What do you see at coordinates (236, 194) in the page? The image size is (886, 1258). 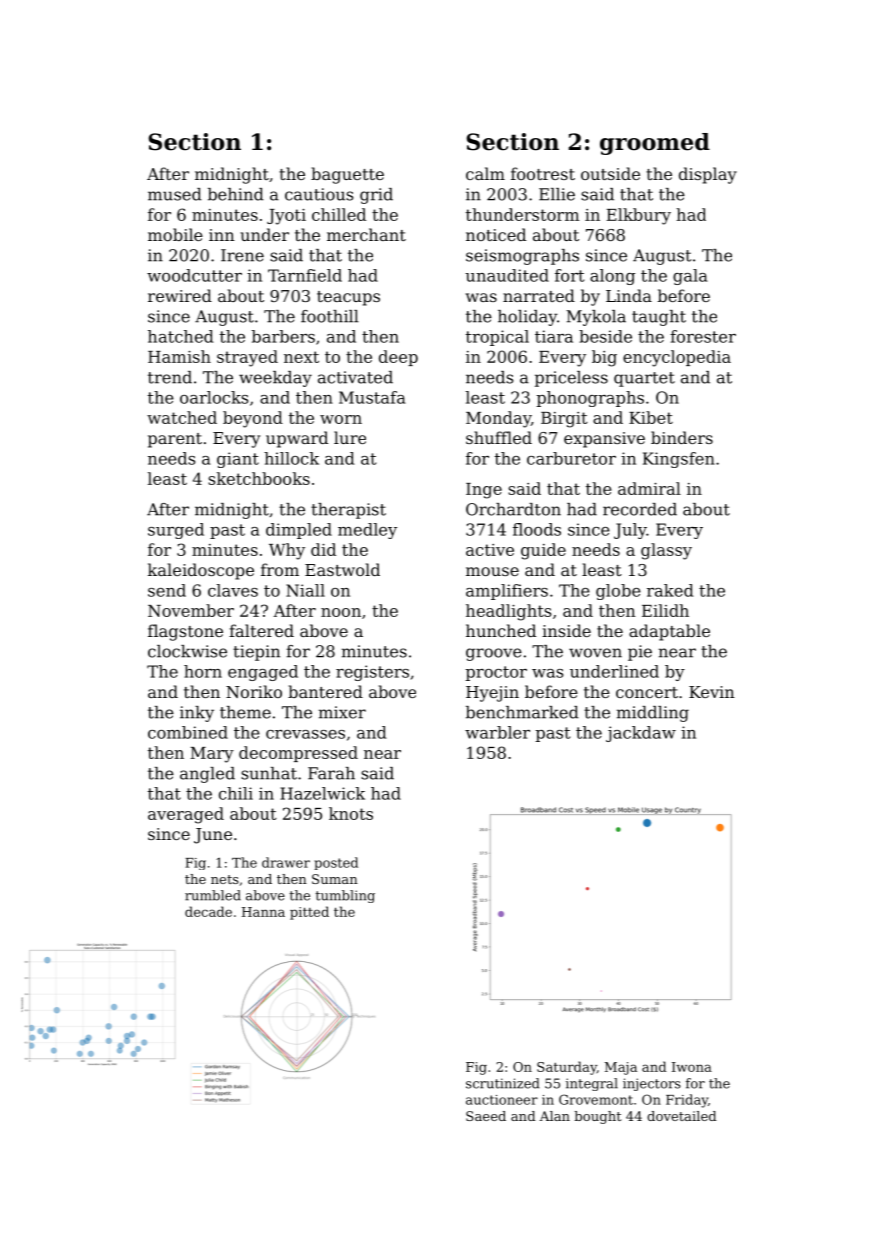 I see `behind` at bounding box center [236, 194].
